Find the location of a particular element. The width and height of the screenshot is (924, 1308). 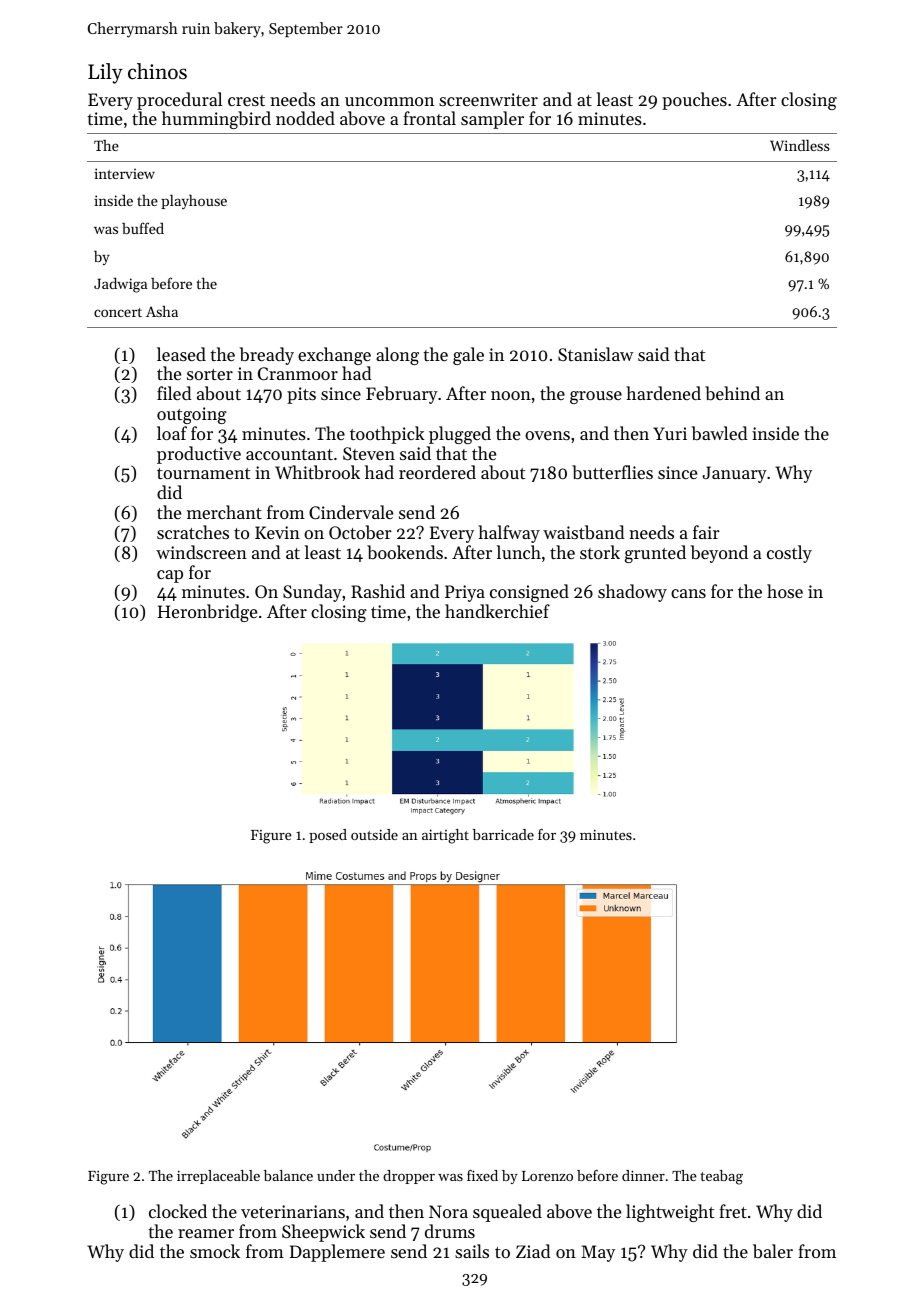

dropper is located at coordinates (409, 1177).
